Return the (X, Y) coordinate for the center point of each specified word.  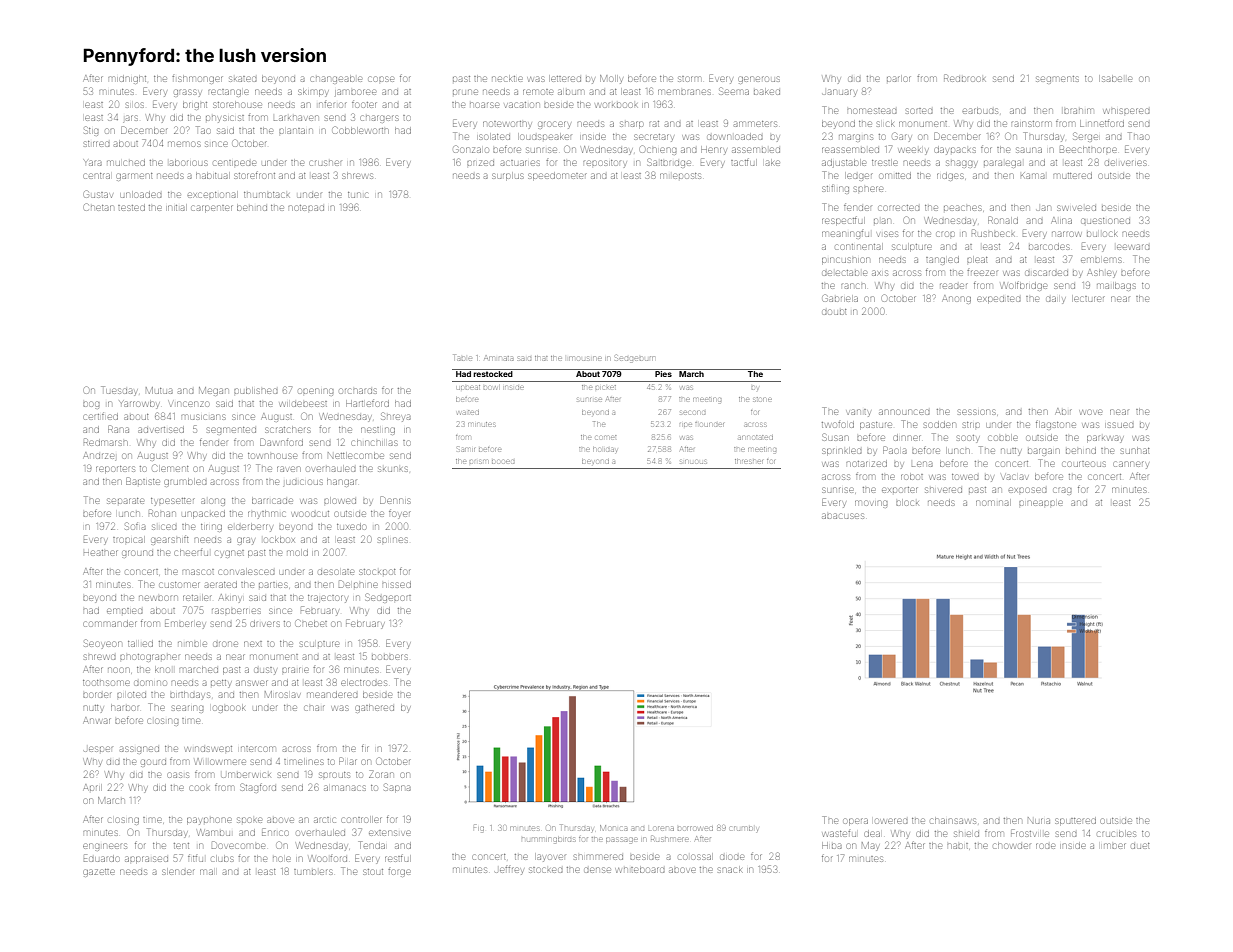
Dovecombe (238, 845)
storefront (254, 176)
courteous (1084, 464)
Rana (118, 429)
